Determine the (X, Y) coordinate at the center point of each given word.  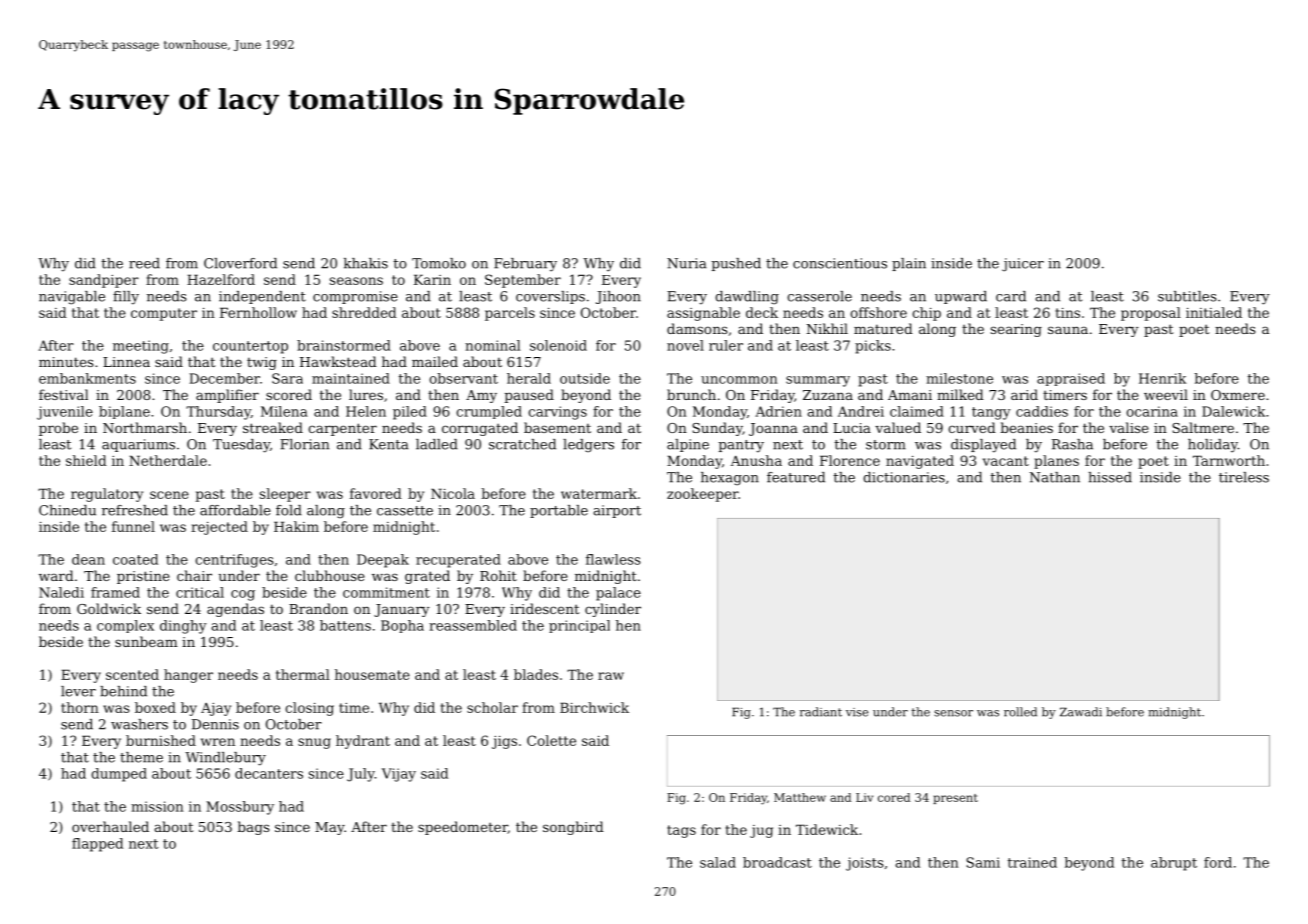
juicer (1023, 264)
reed (144, 263)
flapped (97, 845)
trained (1032, 862)
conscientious (840, 263)
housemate (372, 674)
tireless (1244, 477)
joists (865, 864)
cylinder (613, 610)
